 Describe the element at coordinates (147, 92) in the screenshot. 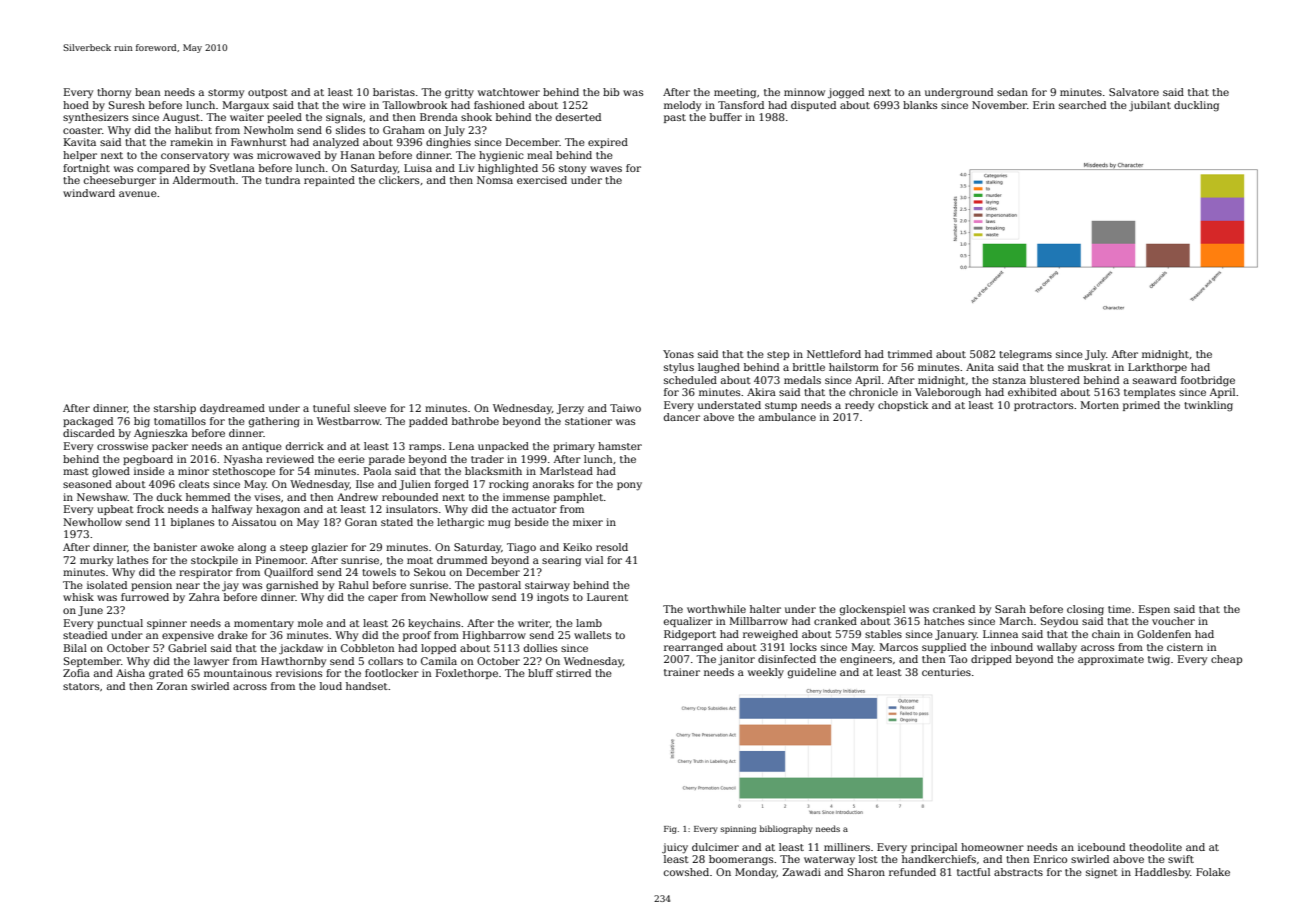

I see `bean` at that location.
